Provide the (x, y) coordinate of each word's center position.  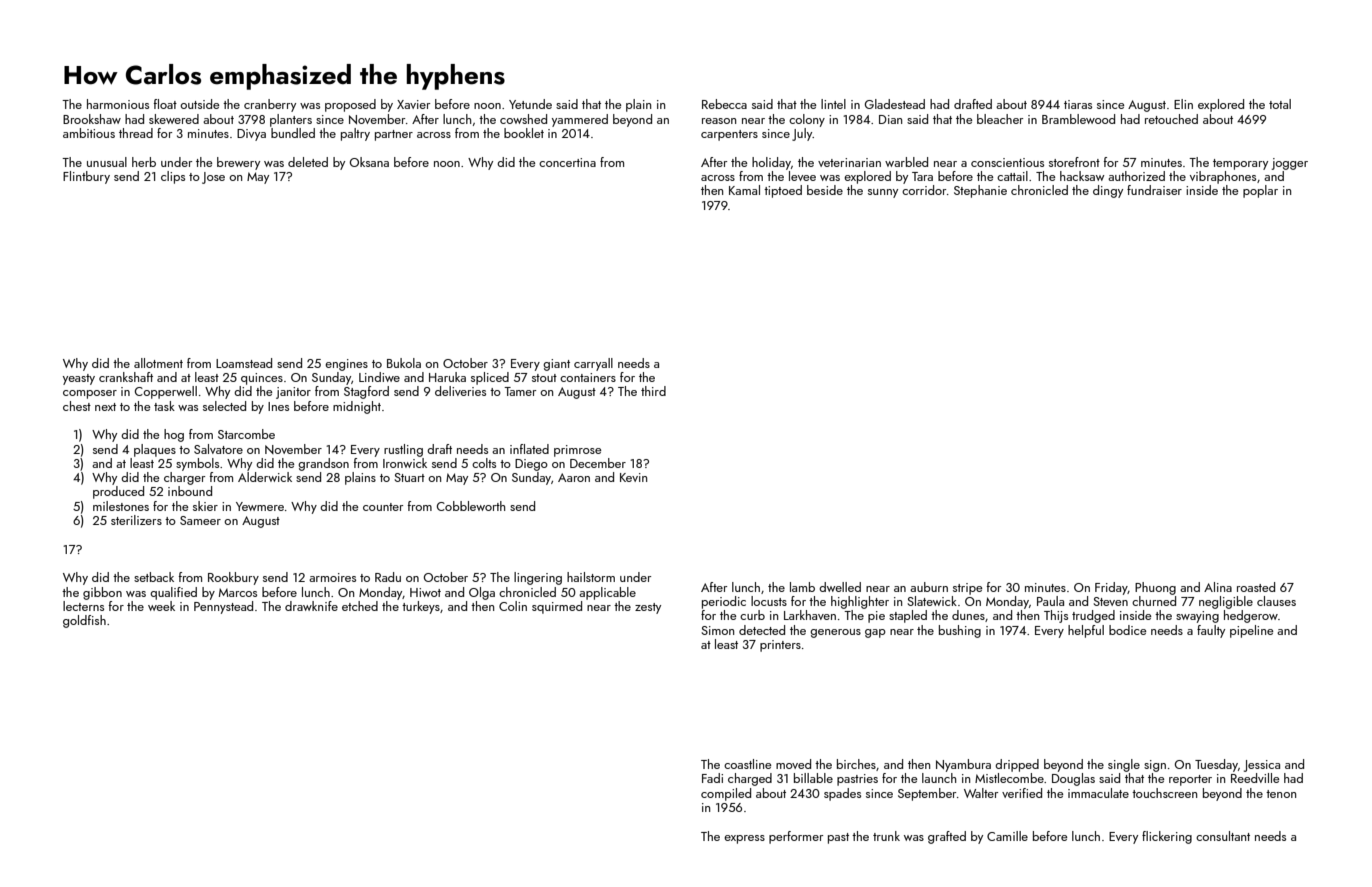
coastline (748, 764)
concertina (567, 162)
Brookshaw (92, 119)
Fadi (712, 778)
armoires (332, 577)
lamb (802, 587)
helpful (1086, 631)
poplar (1260, 191)
